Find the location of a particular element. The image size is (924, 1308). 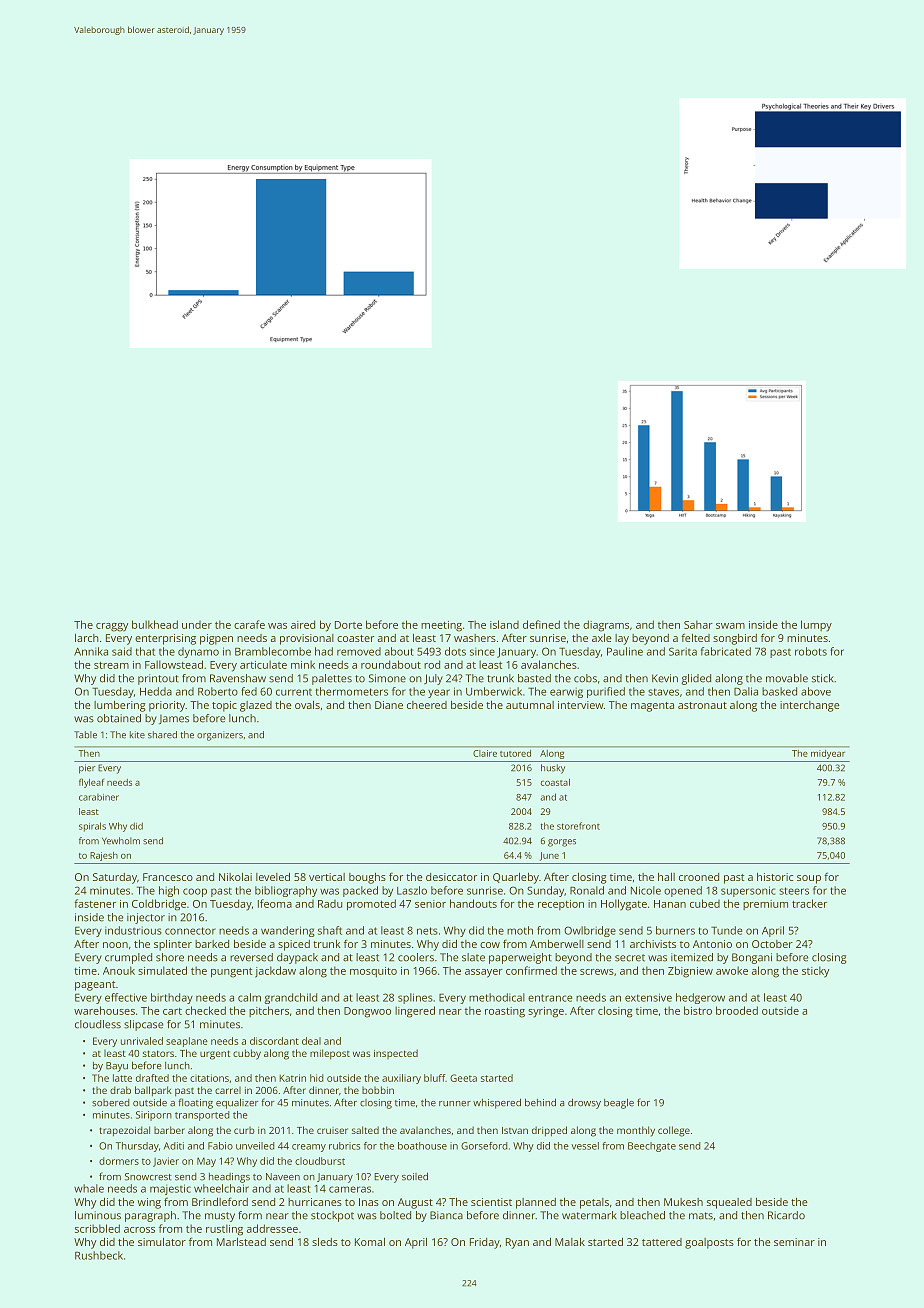

storefront is located at coordinates (578, 826).
